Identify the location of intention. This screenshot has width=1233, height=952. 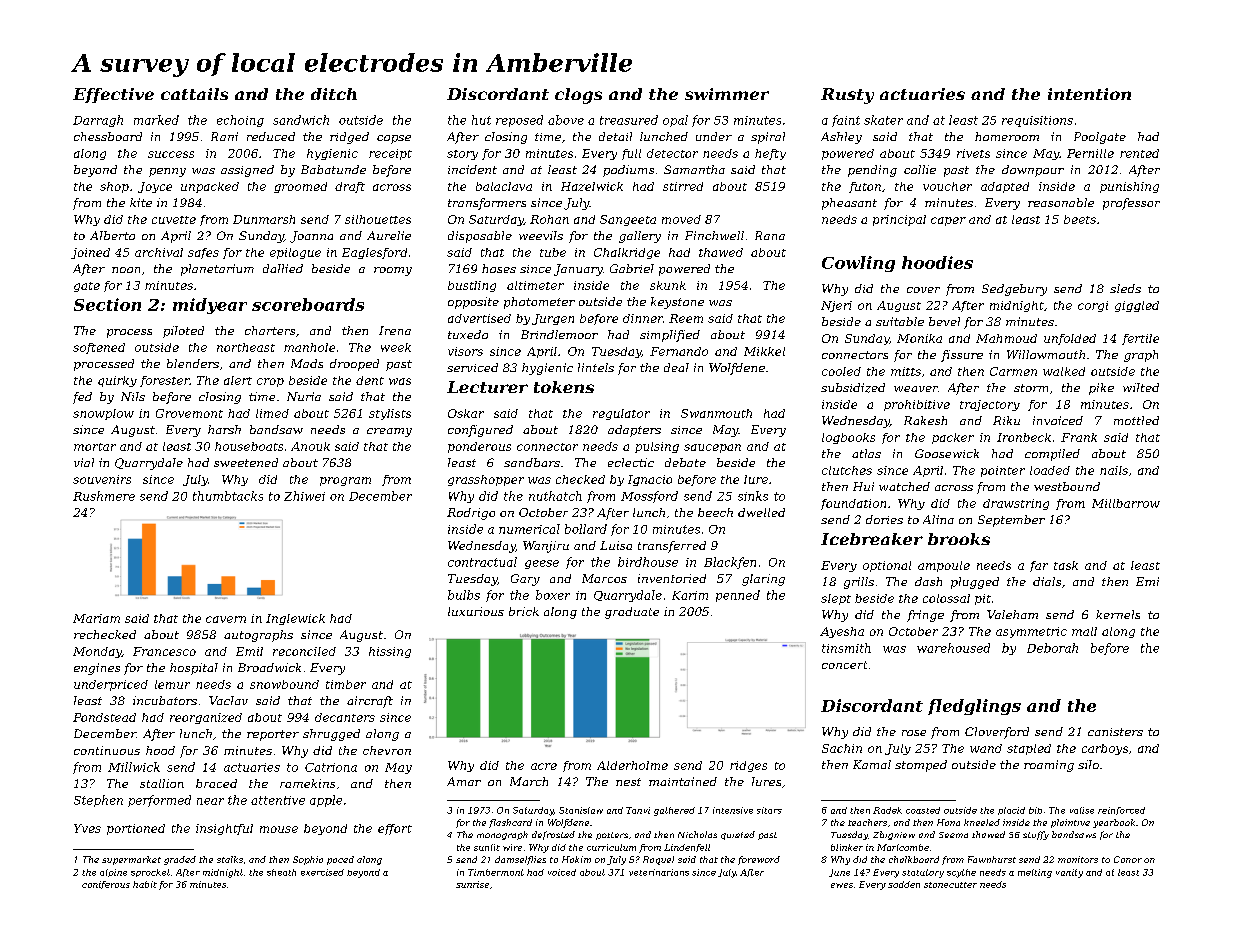
(1089, 94).
